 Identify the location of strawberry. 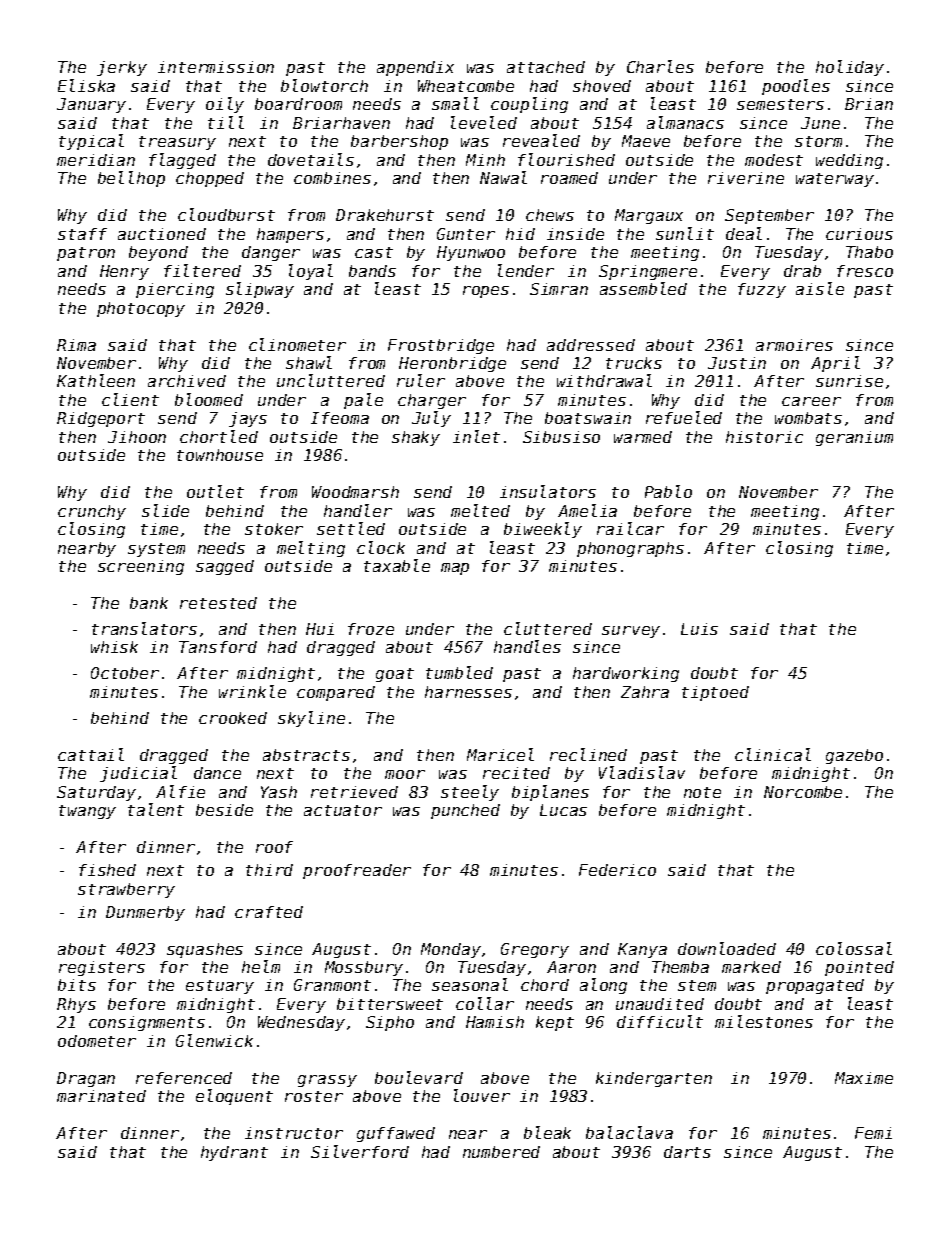
(126, 890).
